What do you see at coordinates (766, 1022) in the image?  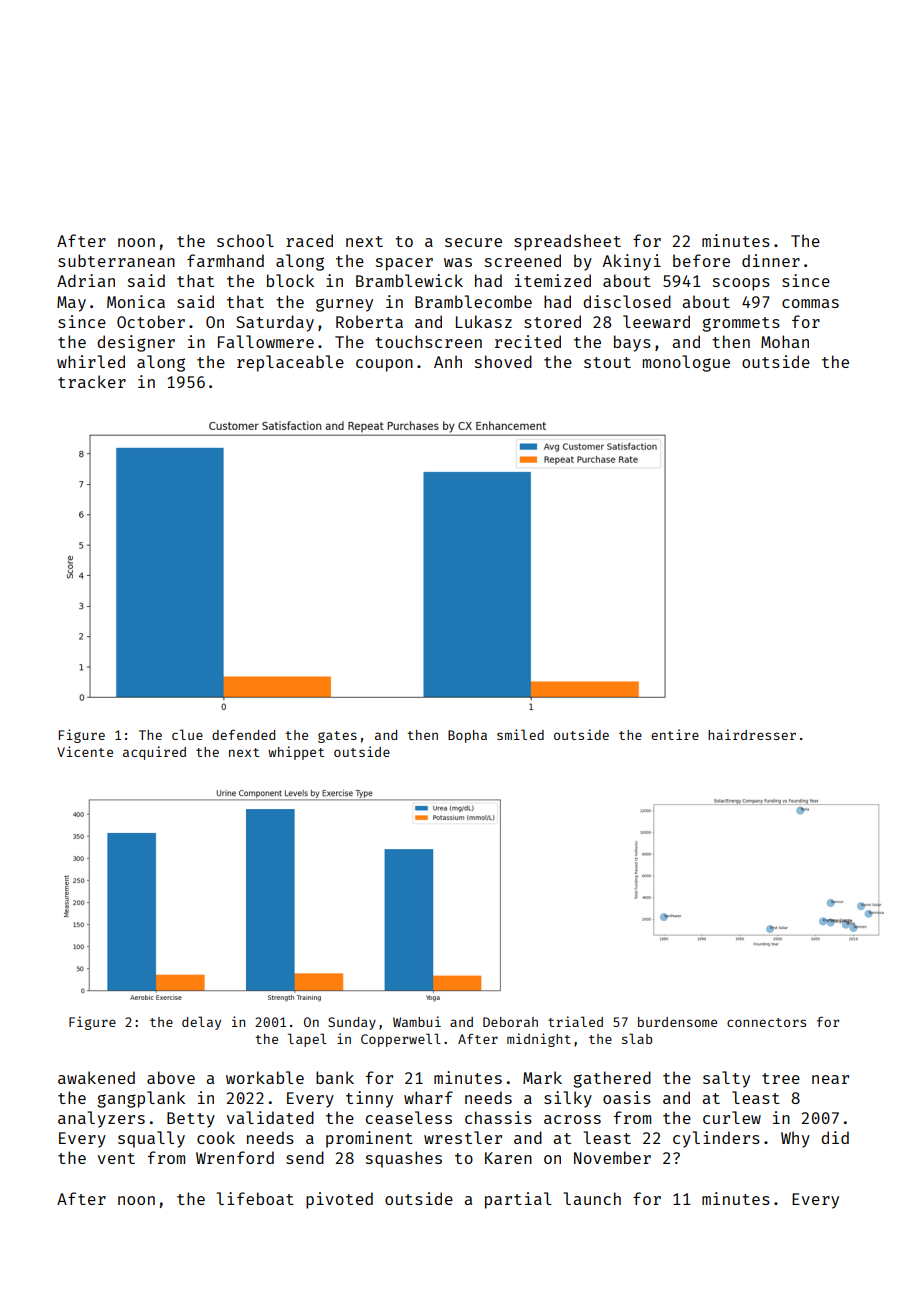 I see `connectors` at bounding box center [766, 1022].
